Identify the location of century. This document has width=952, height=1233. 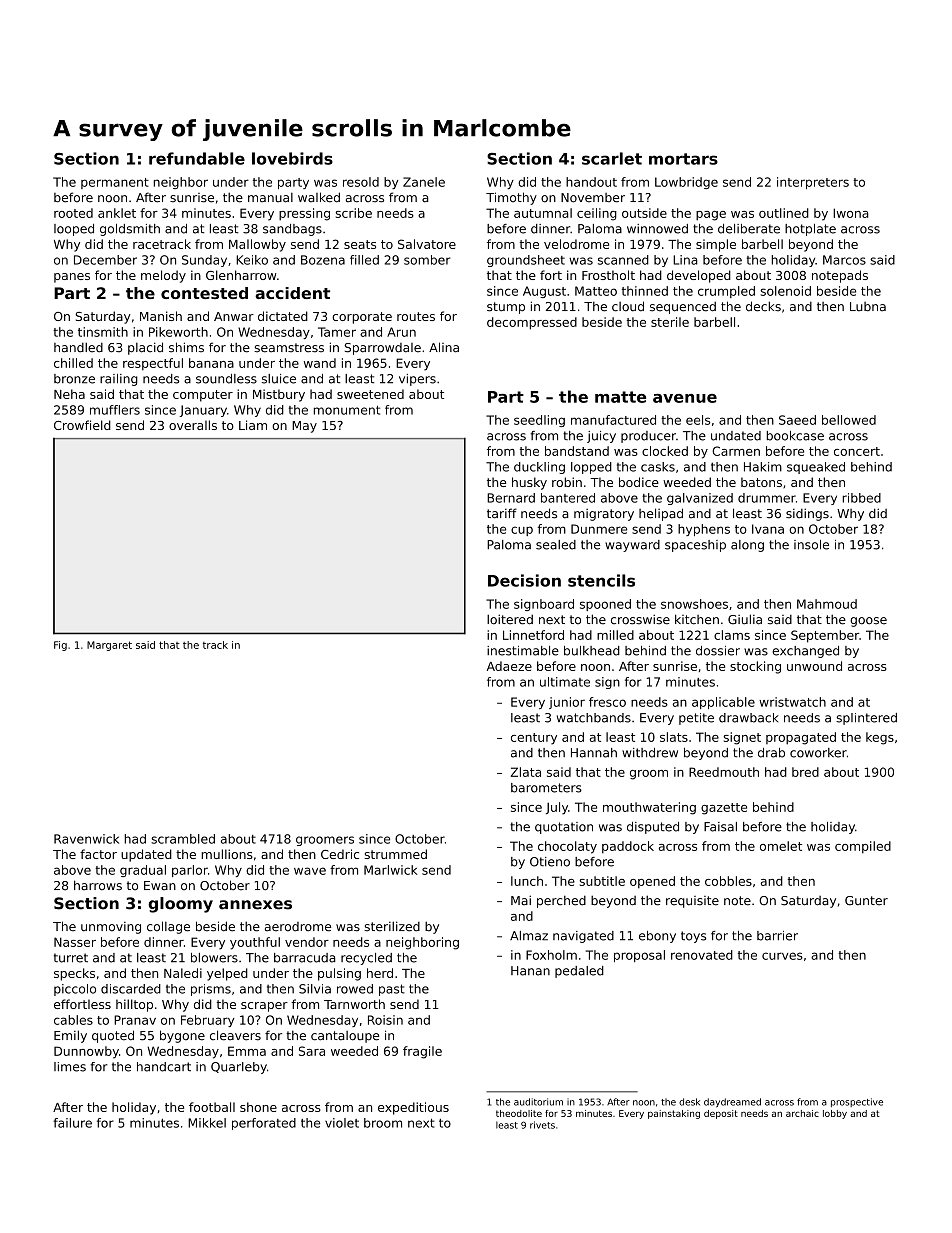
(534, 739).
